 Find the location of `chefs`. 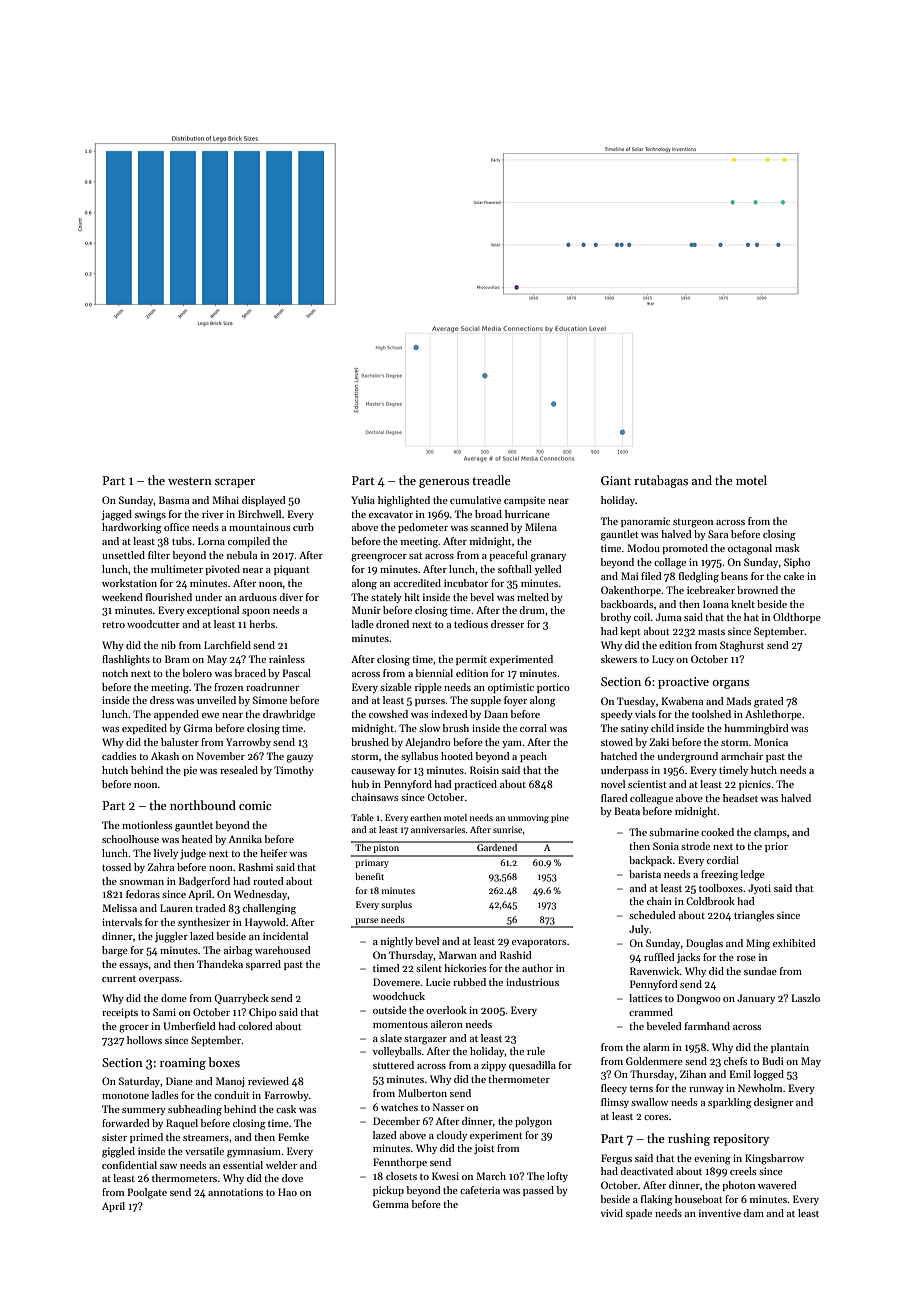

chefs is located at coordinates (735, 1061).
